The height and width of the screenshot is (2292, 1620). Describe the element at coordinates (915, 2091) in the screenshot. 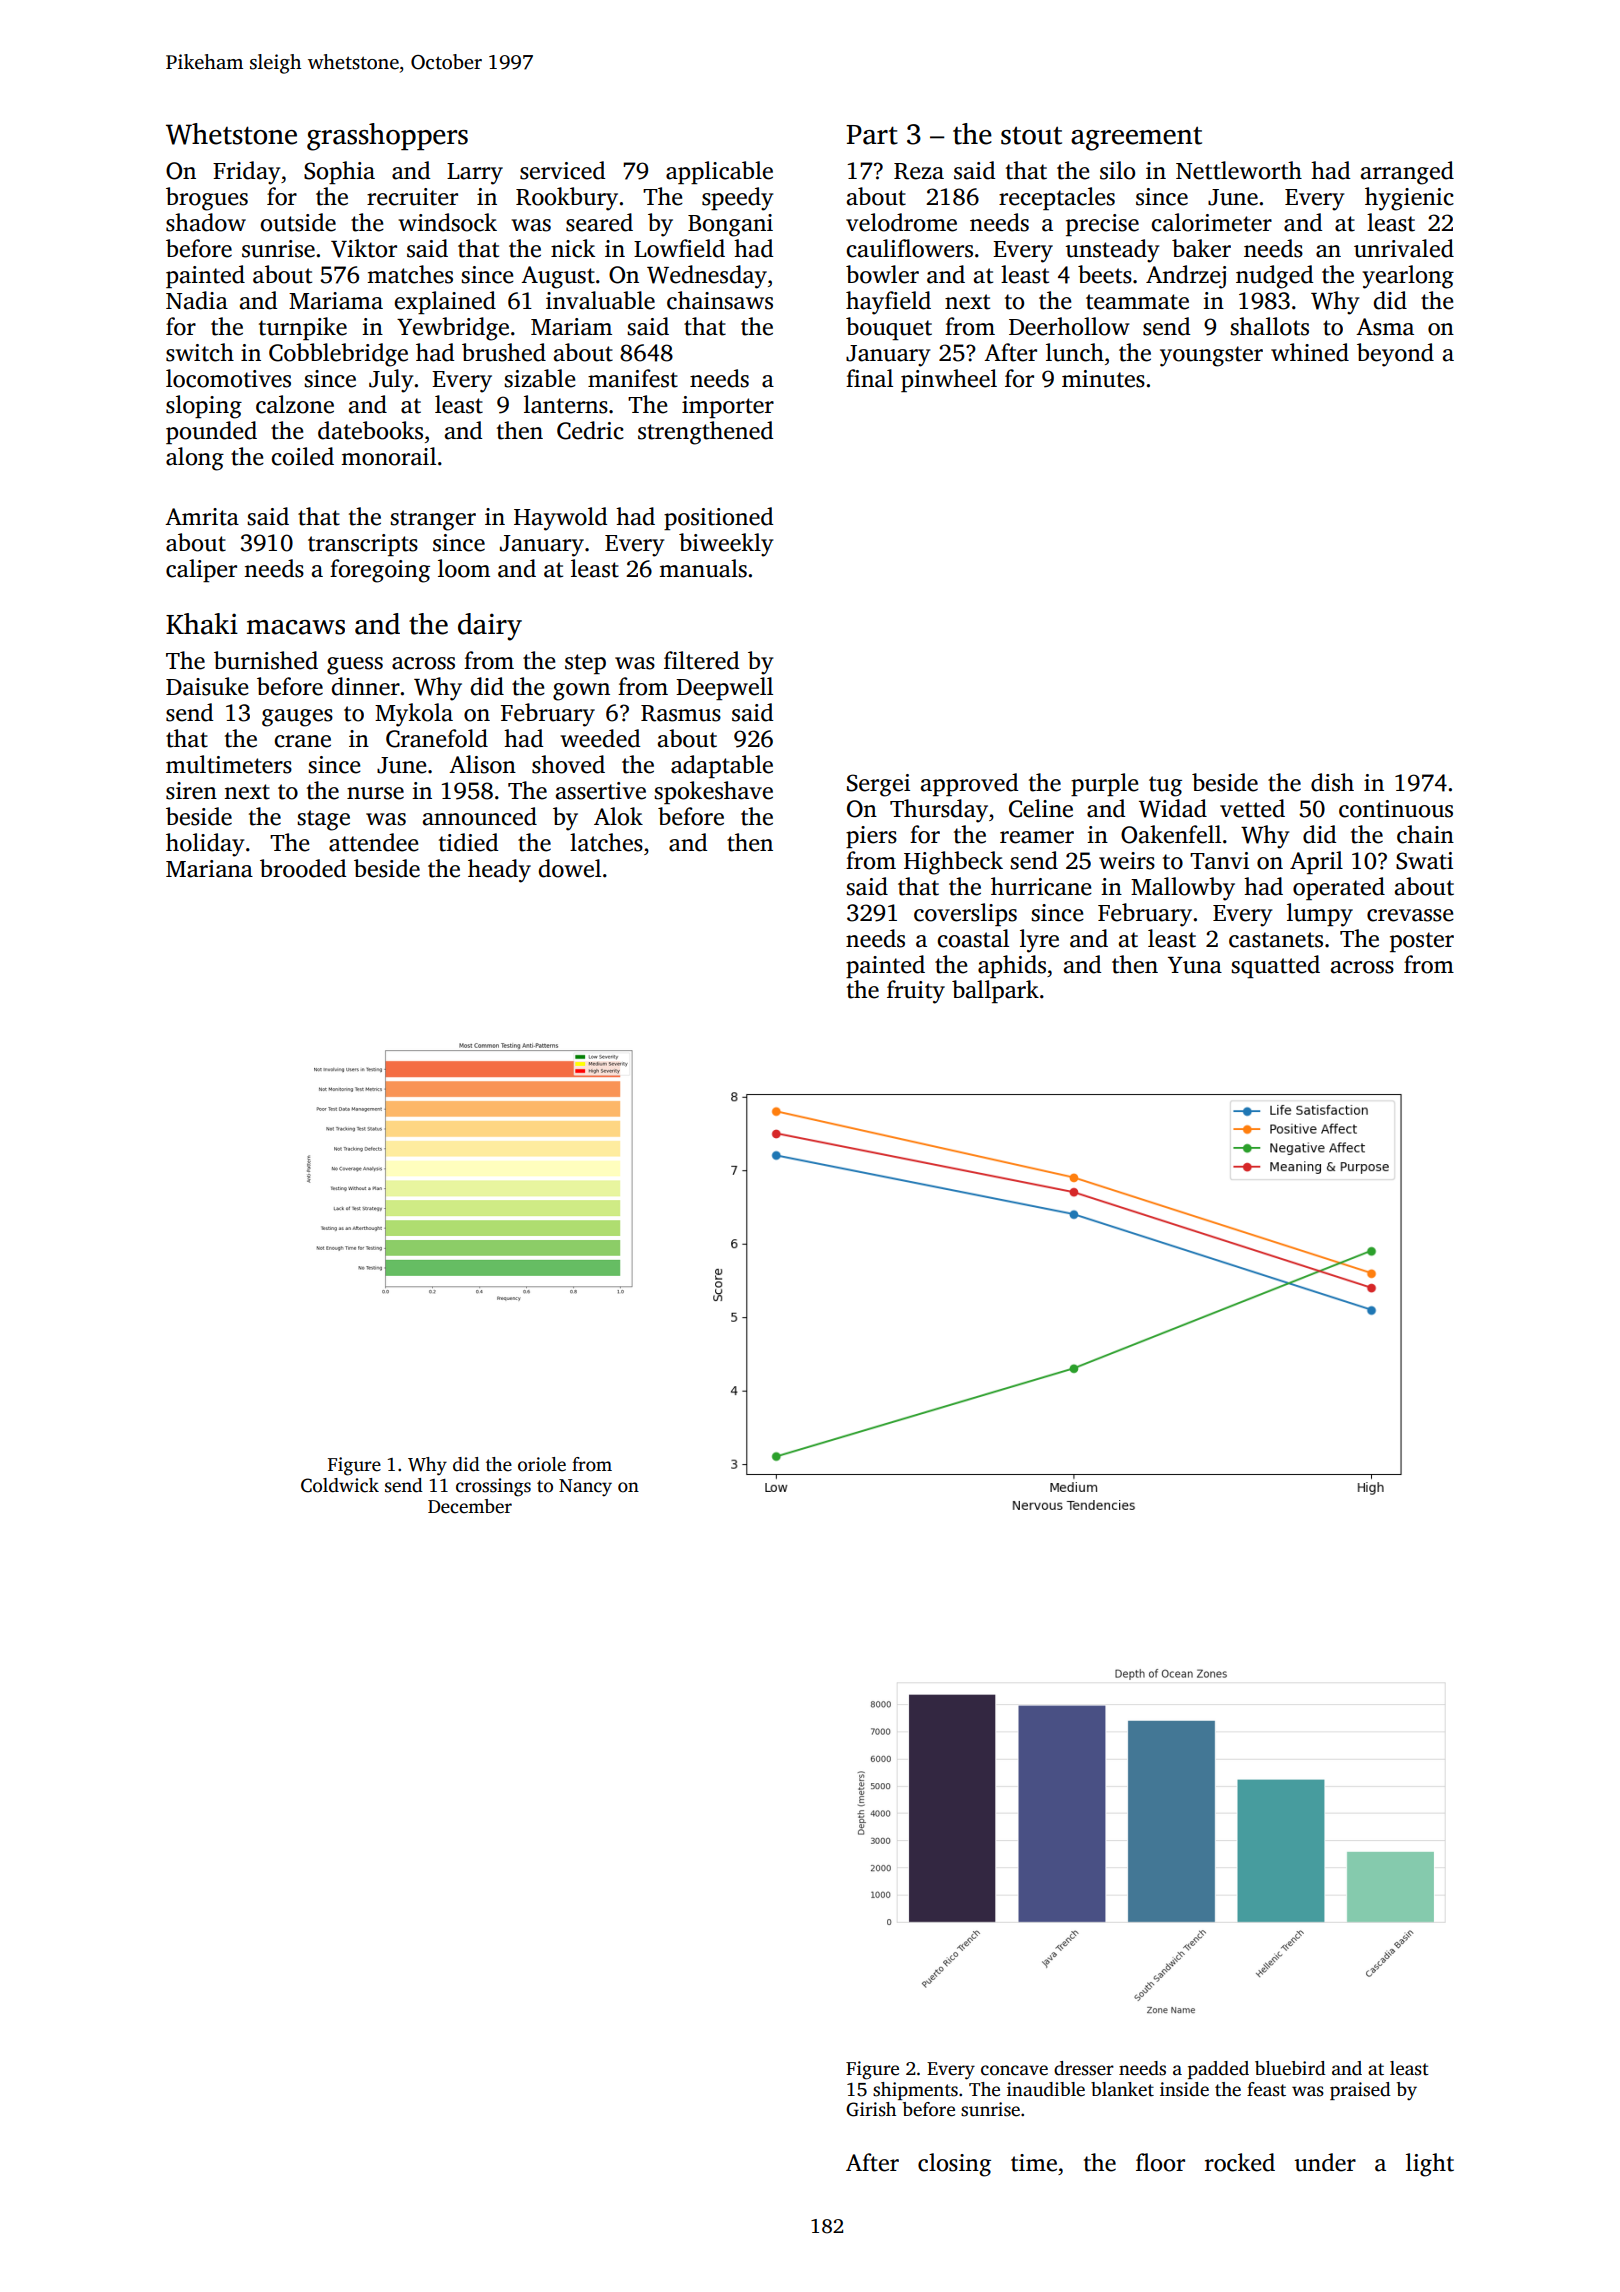

I see `shipments` at that location.
